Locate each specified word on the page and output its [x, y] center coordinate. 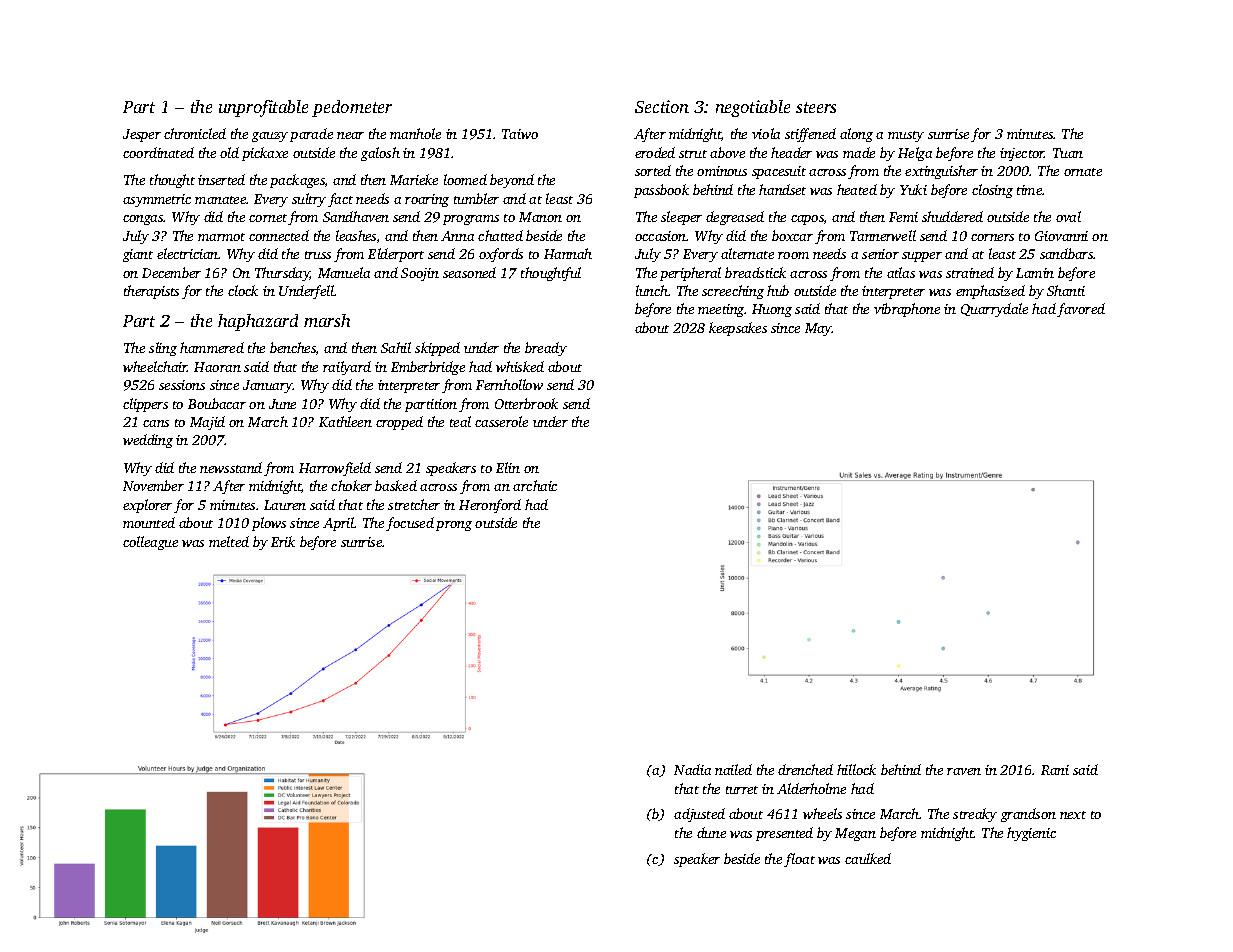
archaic [535, 485]
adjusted [699, 815]
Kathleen [345, 421]
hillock [856, 769]
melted [229, 541]
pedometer [352, 108]
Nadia [692, 769]
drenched [805, 769]
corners [992, 237]
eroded [655, 152]
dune [711, 832]
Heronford [490, 506]
